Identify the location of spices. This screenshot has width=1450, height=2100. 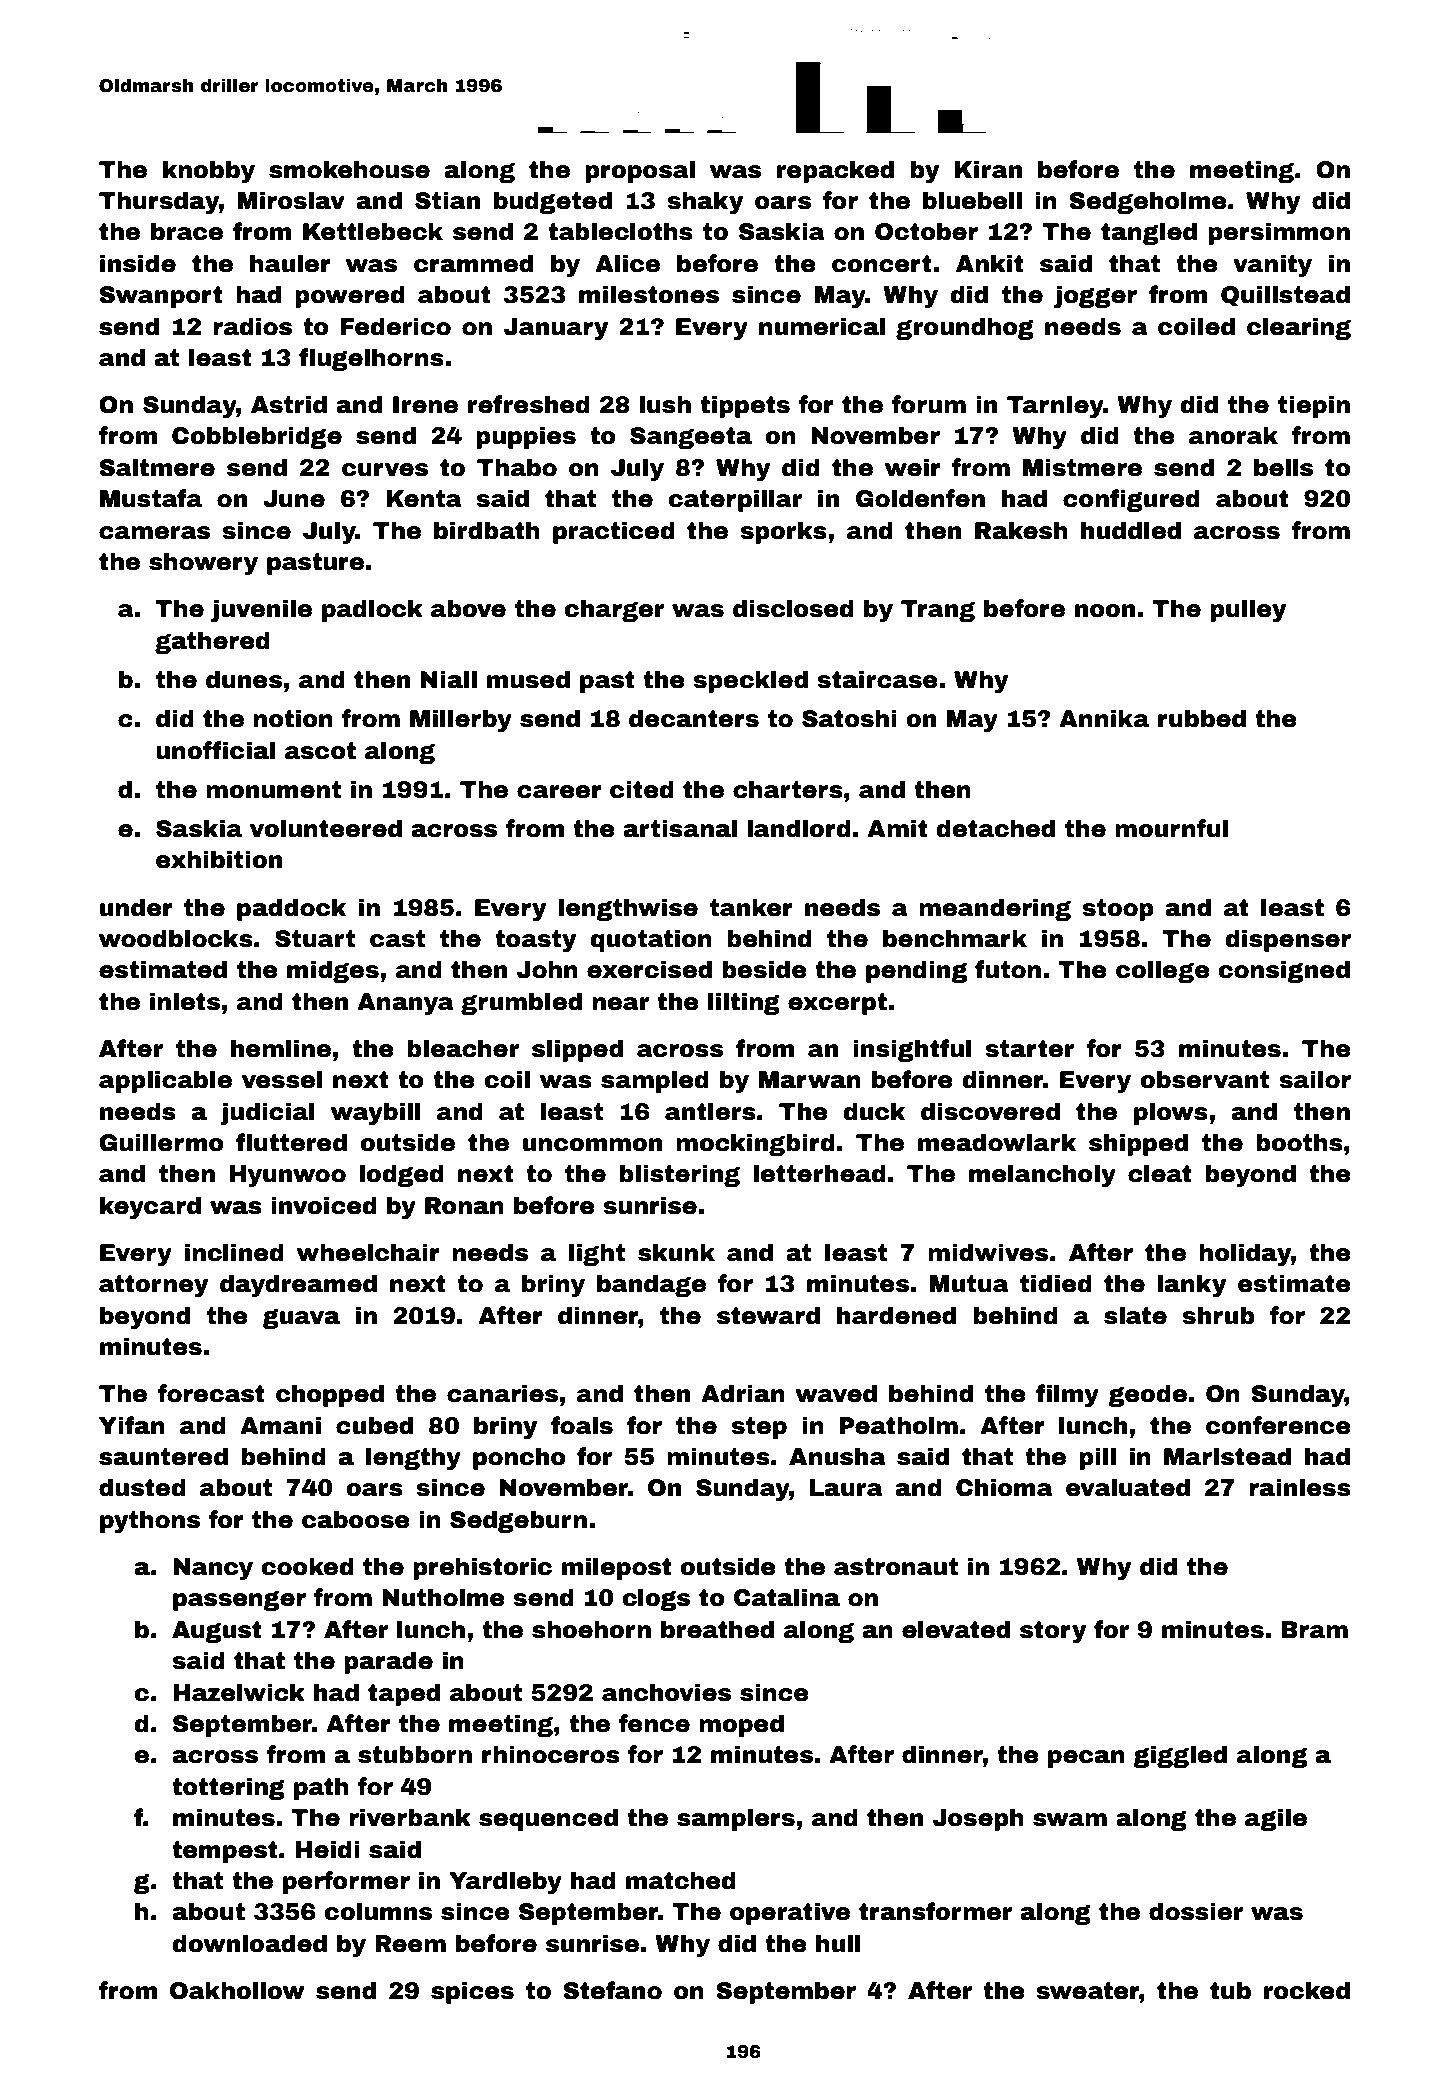
(472, 1992).
